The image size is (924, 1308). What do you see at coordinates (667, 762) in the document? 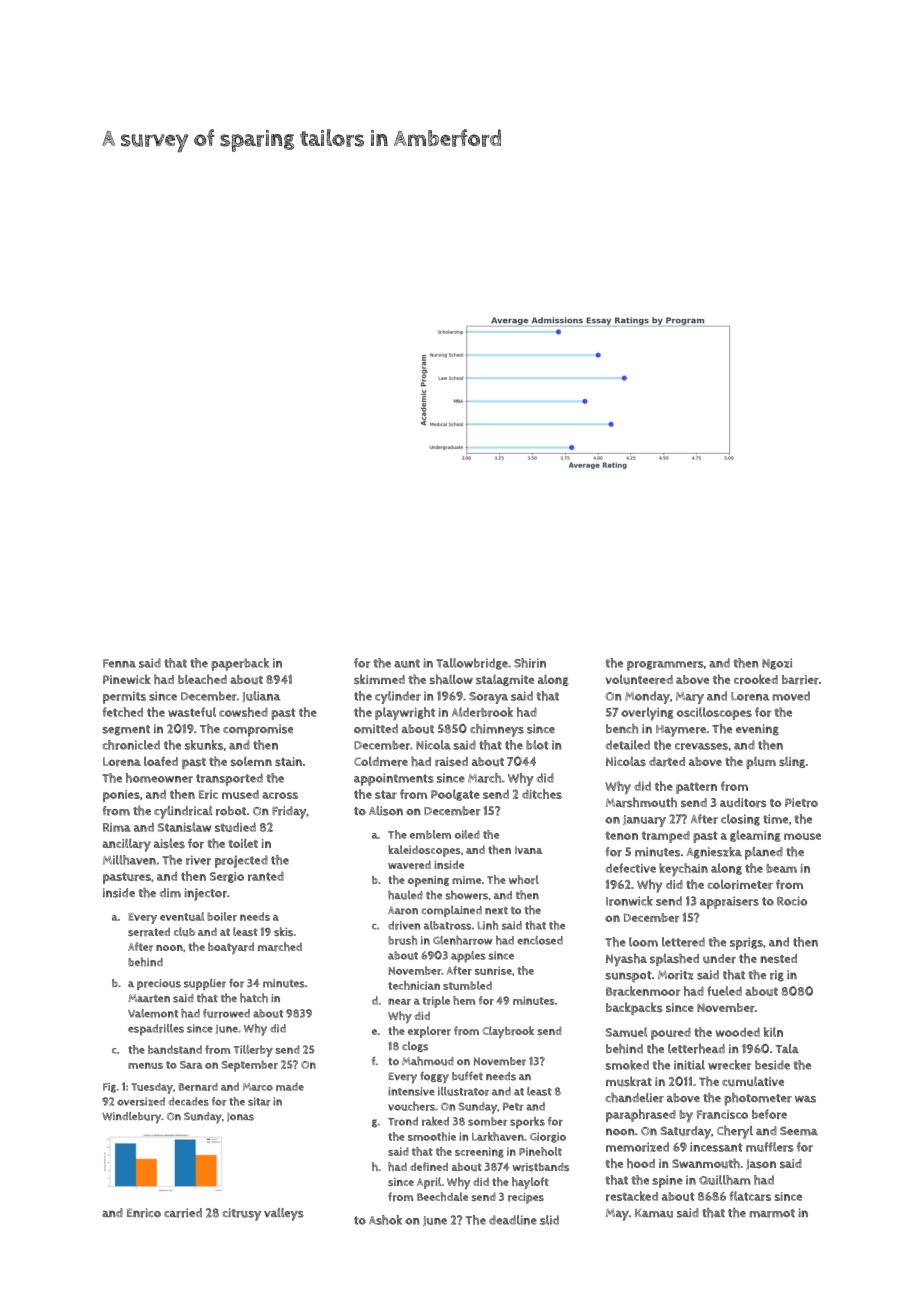
I see `darted` at bounding box center [667, 762].
